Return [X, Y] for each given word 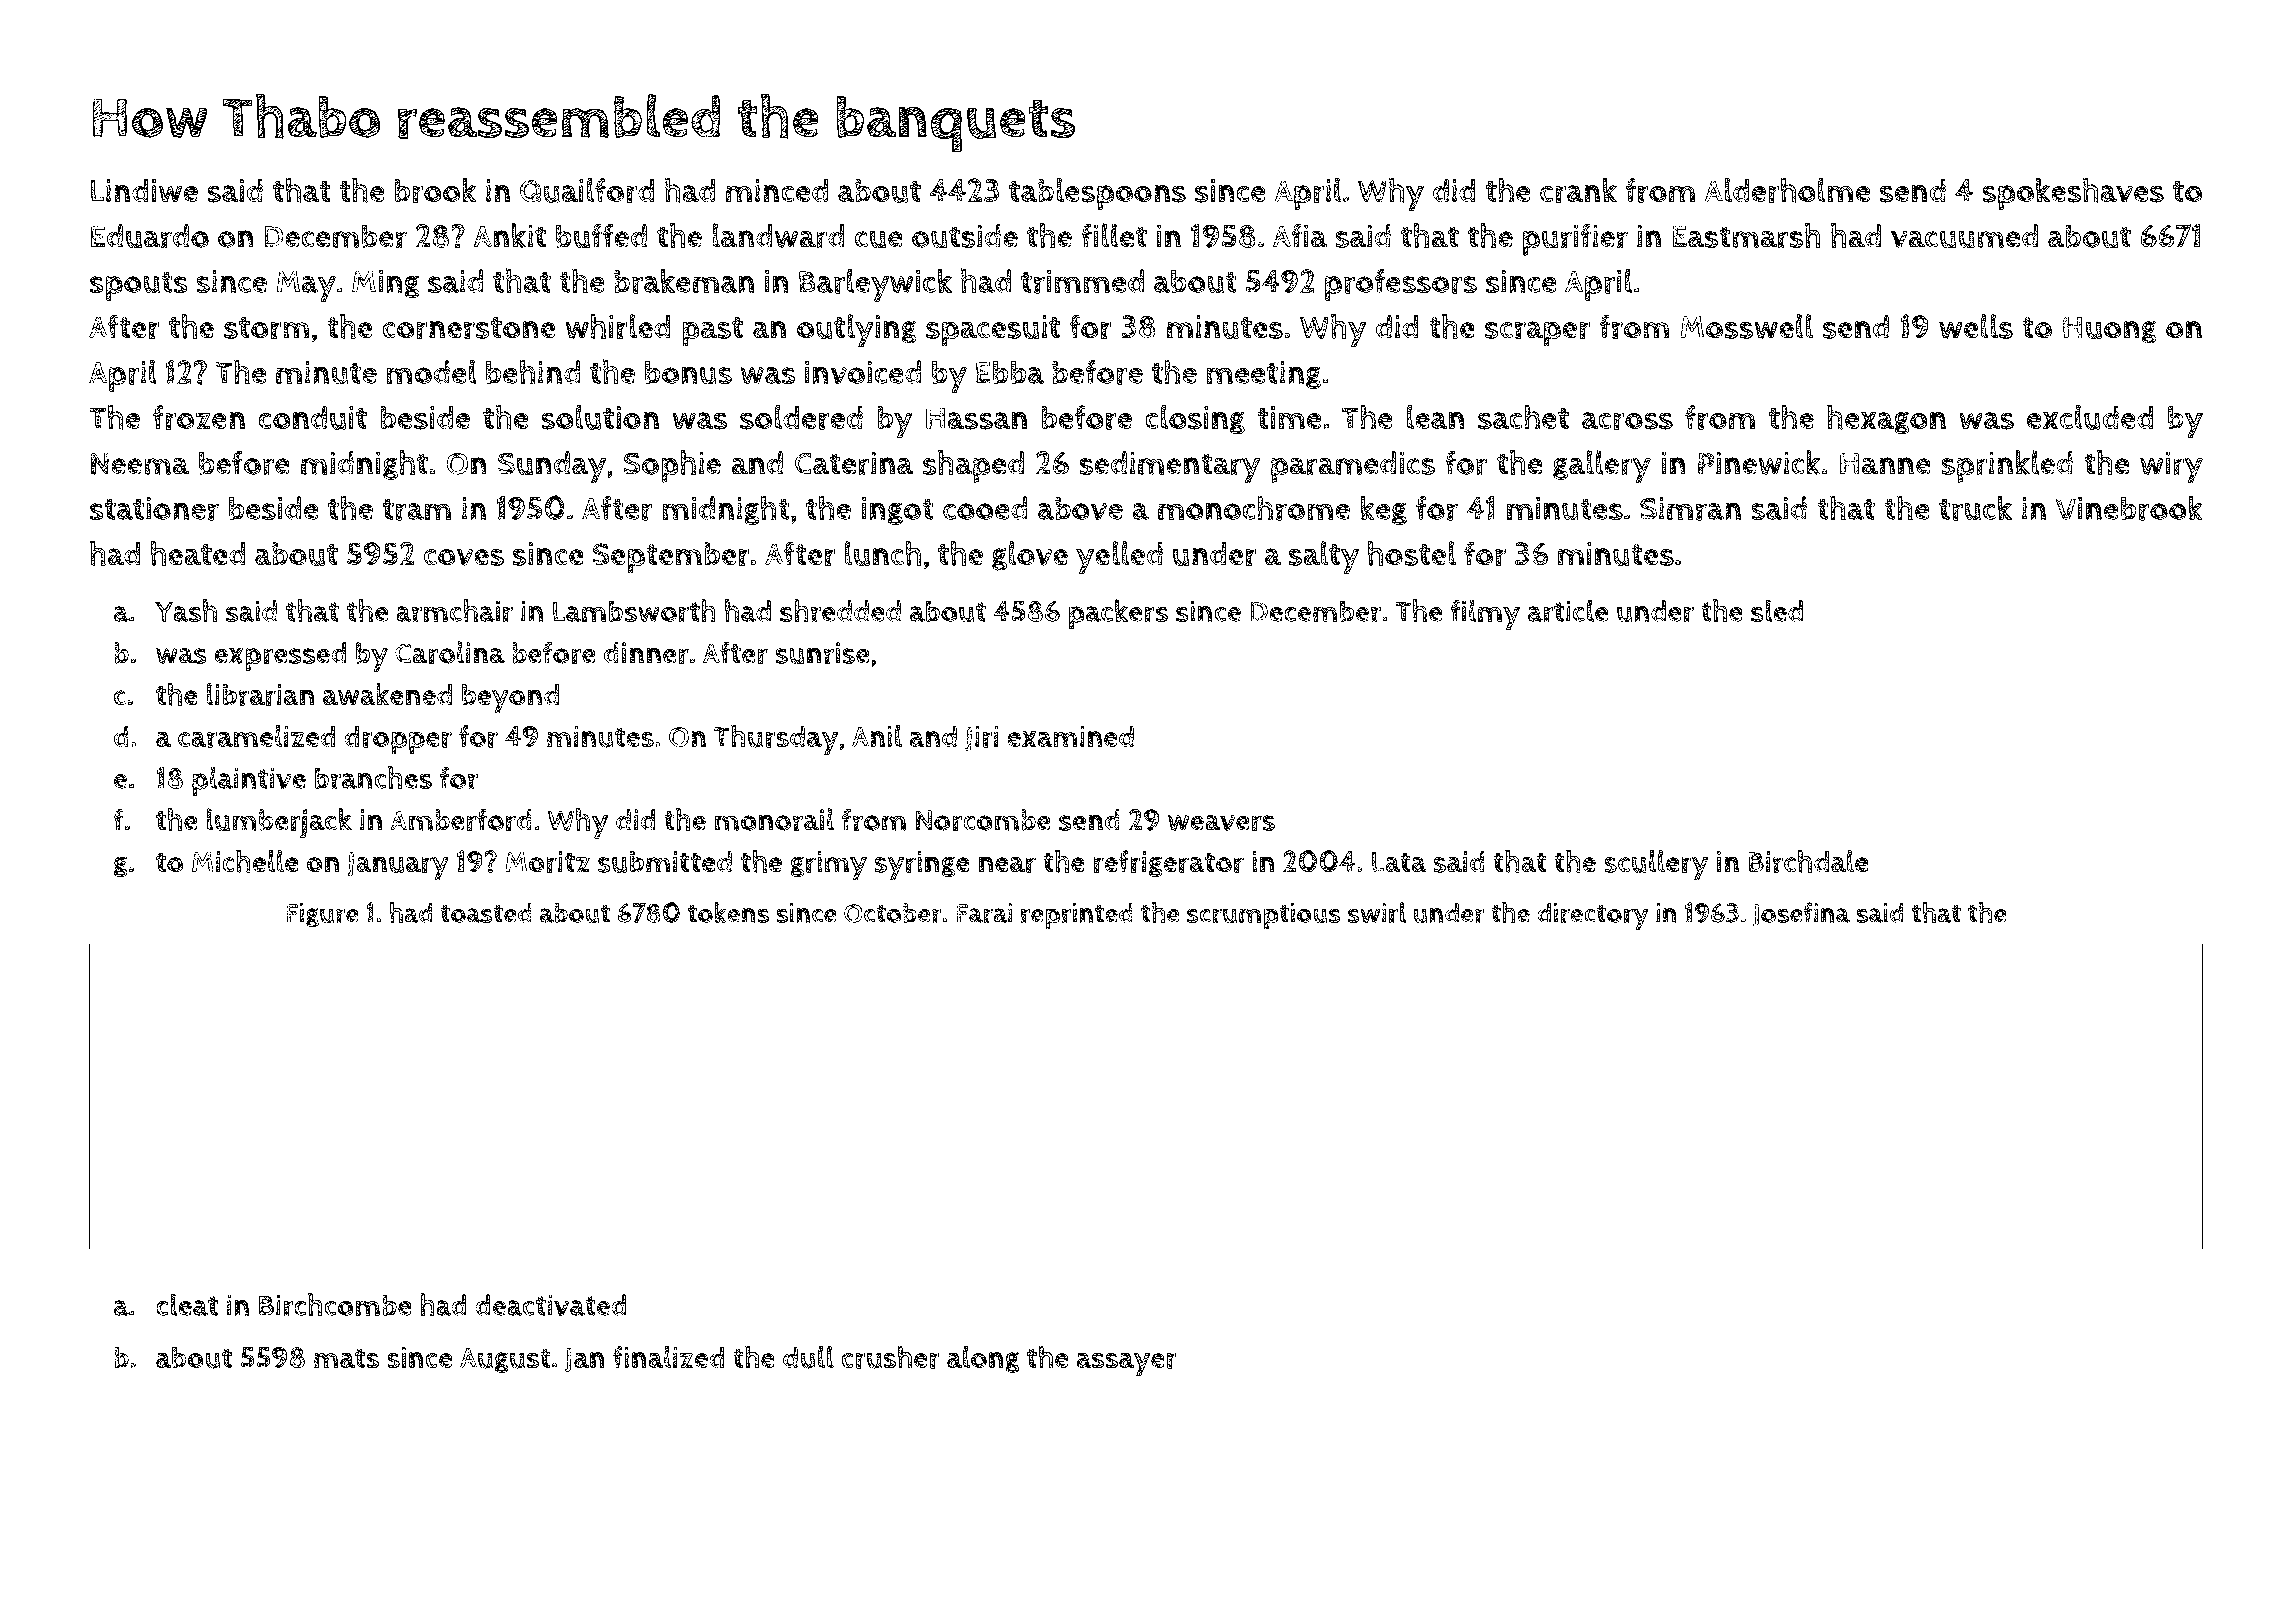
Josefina [1801, 914]
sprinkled [2007, 466]
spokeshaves [2073, 193]
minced [777, 190]
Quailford [587, 190]
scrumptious [1264, 916]
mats [346, 1358]
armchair [454, 611]
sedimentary [1170, 467]
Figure [322, 915]
